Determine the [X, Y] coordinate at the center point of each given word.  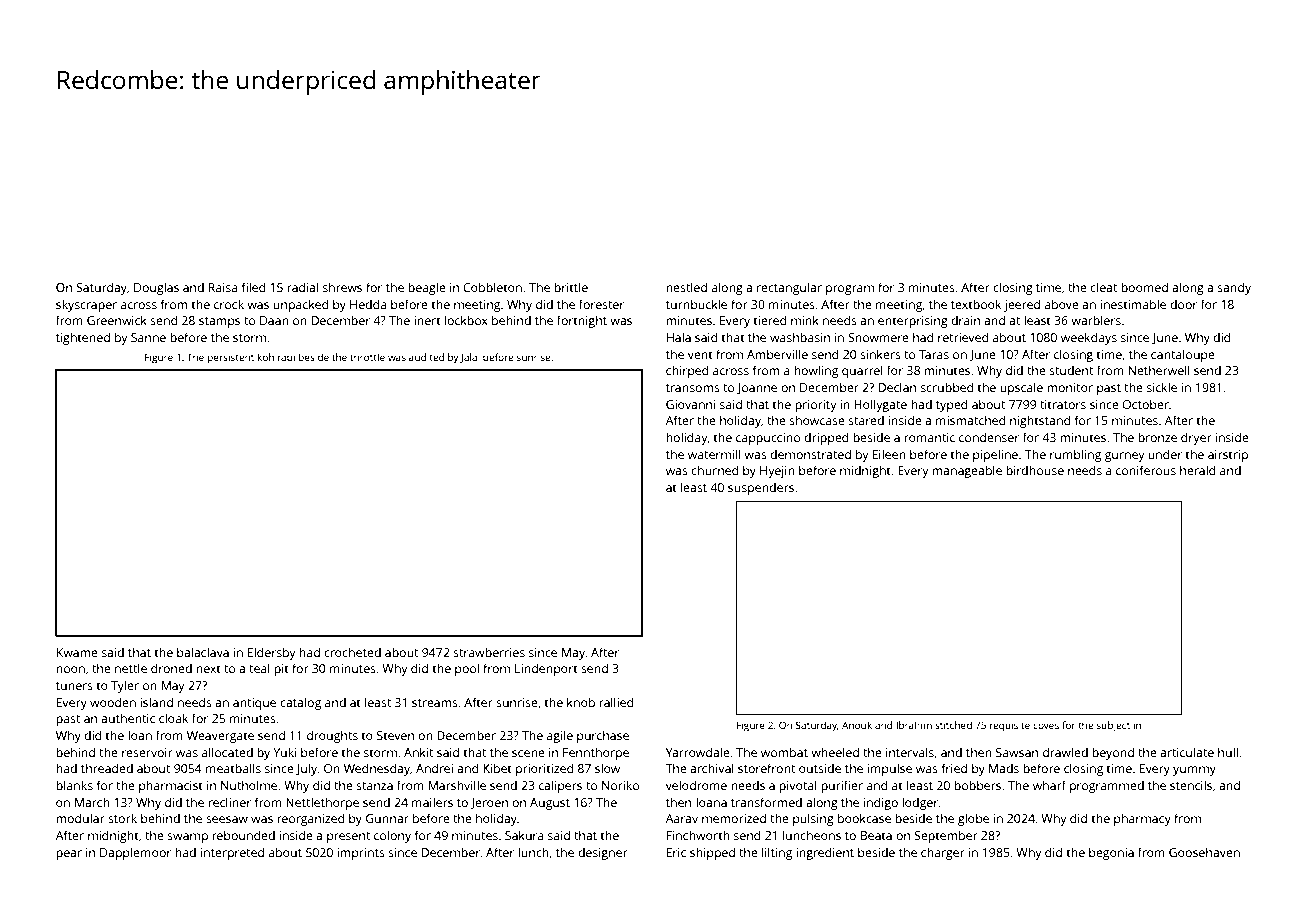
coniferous [1146, 470]
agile [560, 736]
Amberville [777, 354]
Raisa [223, 287]
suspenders [761, 488]
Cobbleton [492, 287]
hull [1228, 752]
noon [70, 669]
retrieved [963, 337]
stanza [374, 786]
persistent [231, 359]
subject [1113, 726]
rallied [616, 702]
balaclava [203, 652]
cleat [1103, 287]
